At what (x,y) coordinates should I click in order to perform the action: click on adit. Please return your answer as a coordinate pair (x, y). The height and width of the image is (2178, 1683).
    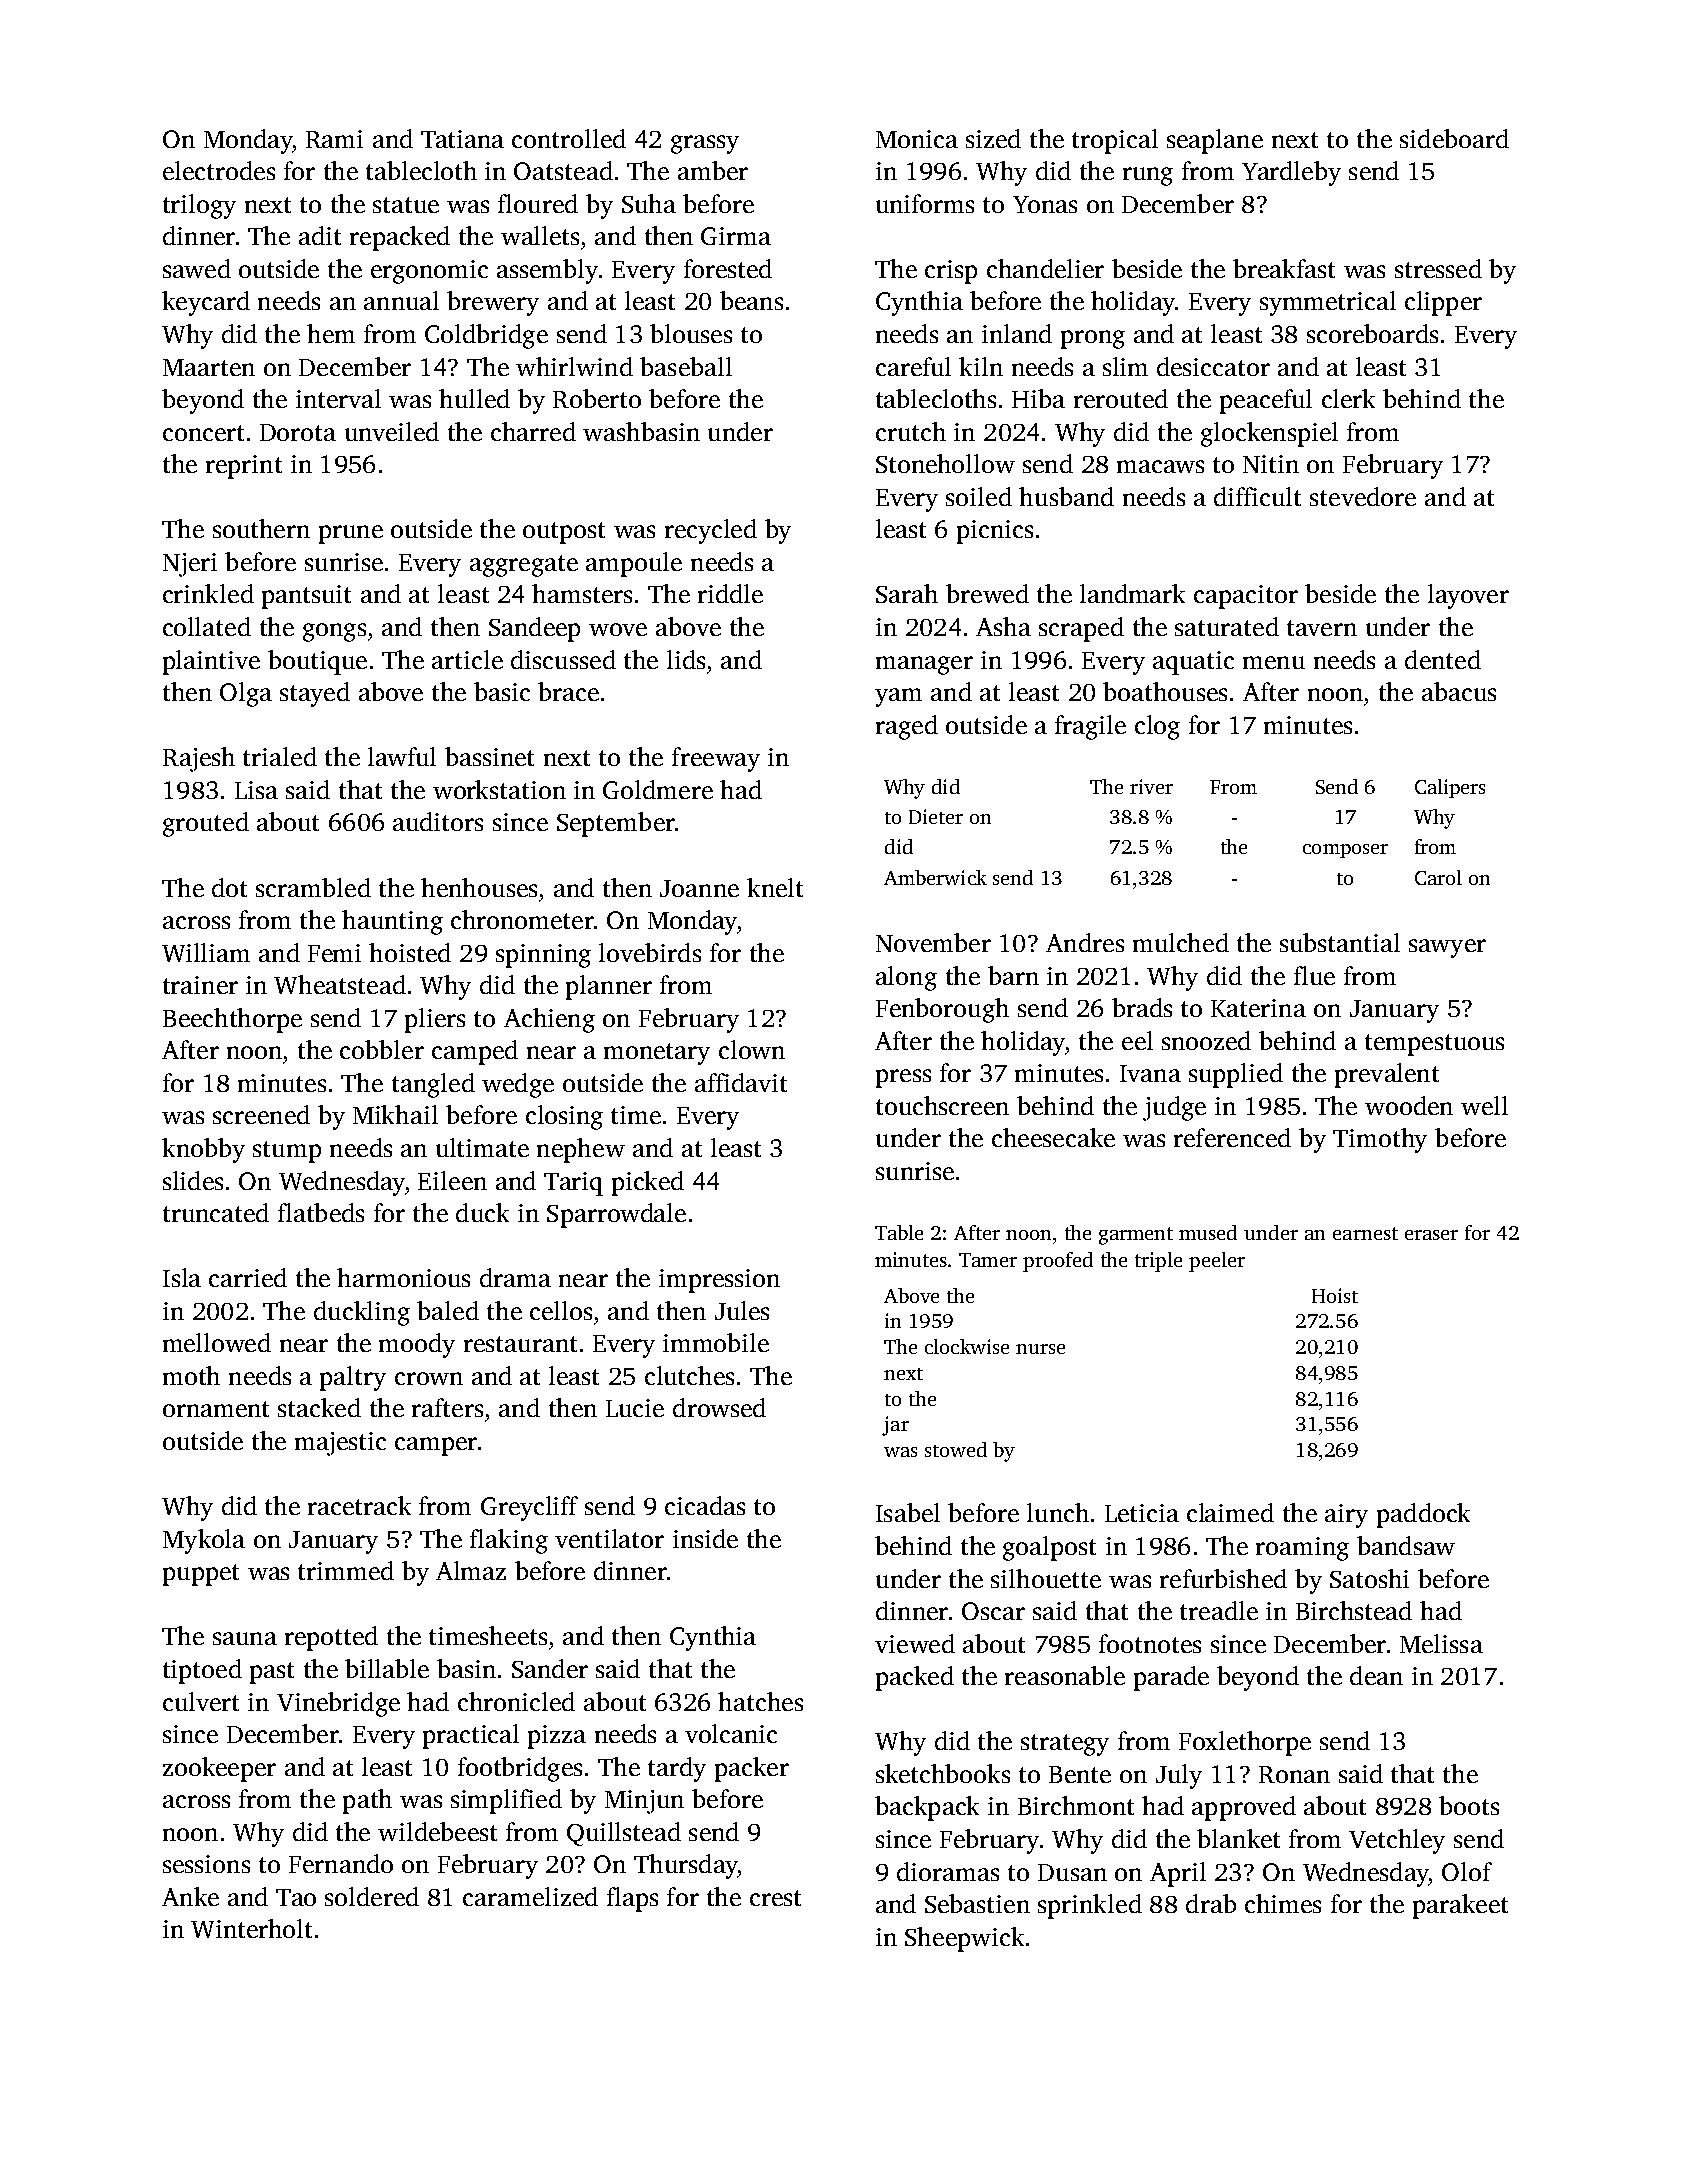
    Looking at the image, I should click on (320, 235).
